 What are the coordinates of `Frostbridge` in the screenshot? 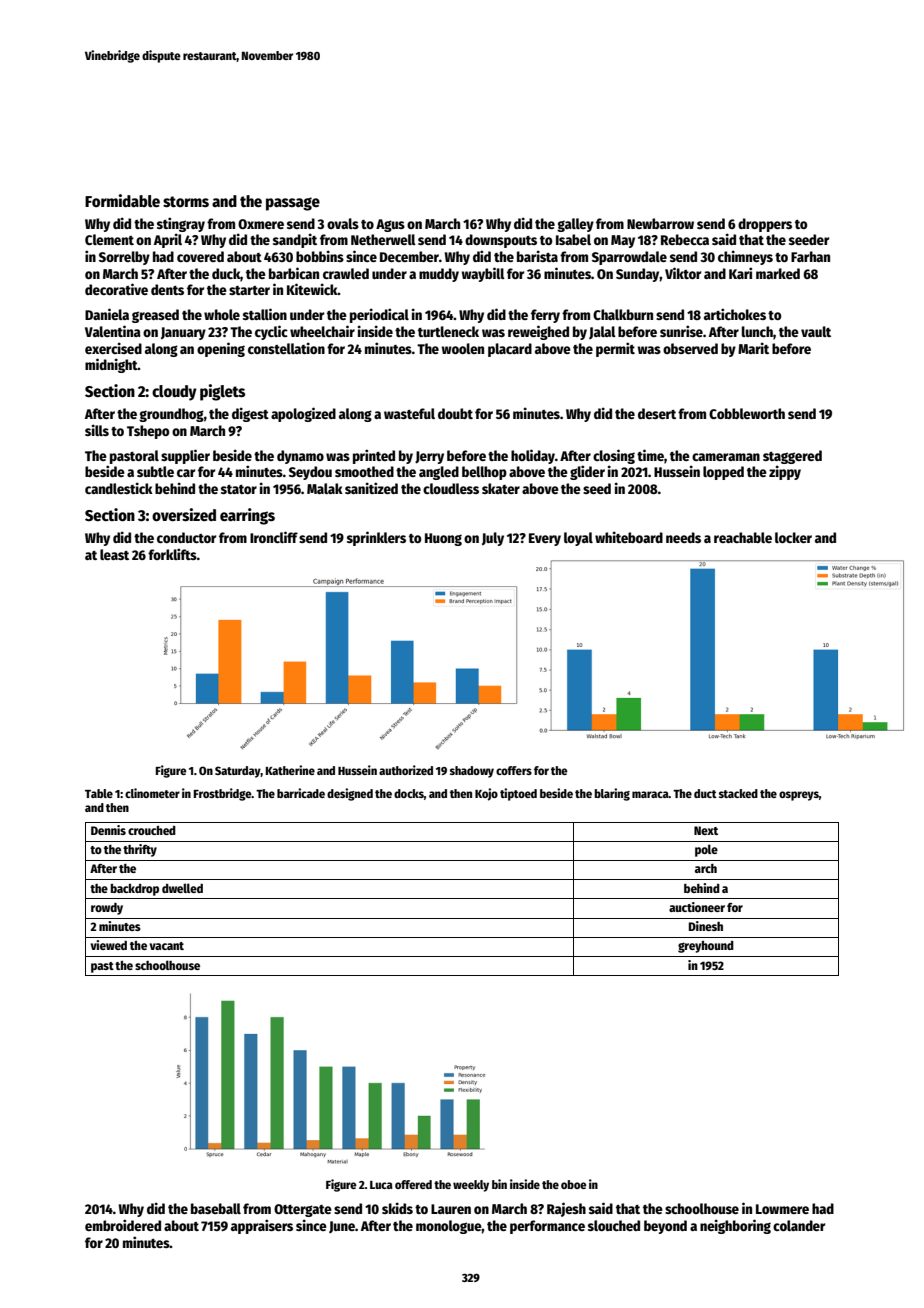 It's located at (223, 794).
